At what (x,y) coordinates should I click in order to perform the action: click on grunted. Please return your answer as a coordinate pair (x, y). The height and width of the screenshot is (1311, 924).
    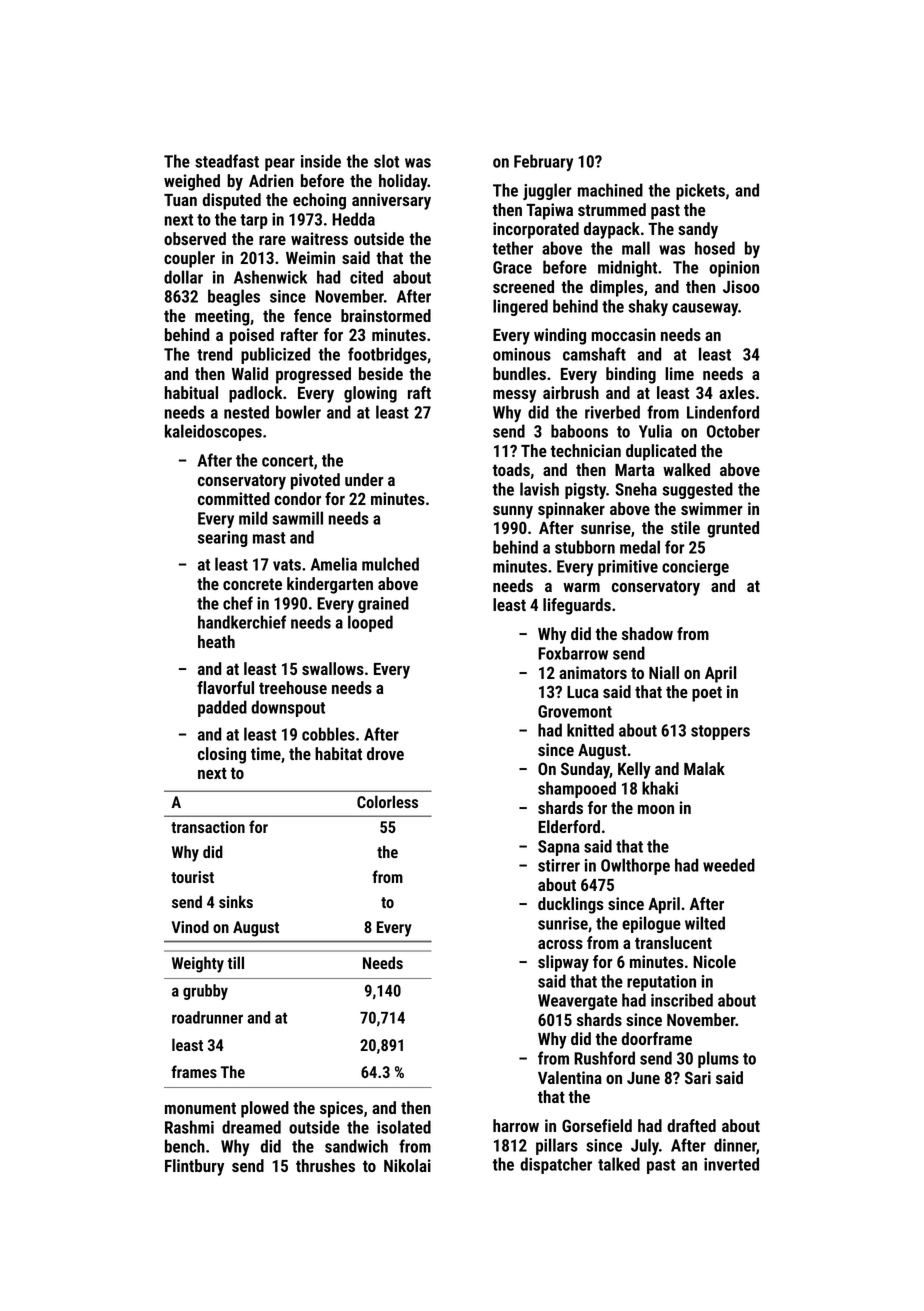
    Looking at the image, I should click on (733, 529).
